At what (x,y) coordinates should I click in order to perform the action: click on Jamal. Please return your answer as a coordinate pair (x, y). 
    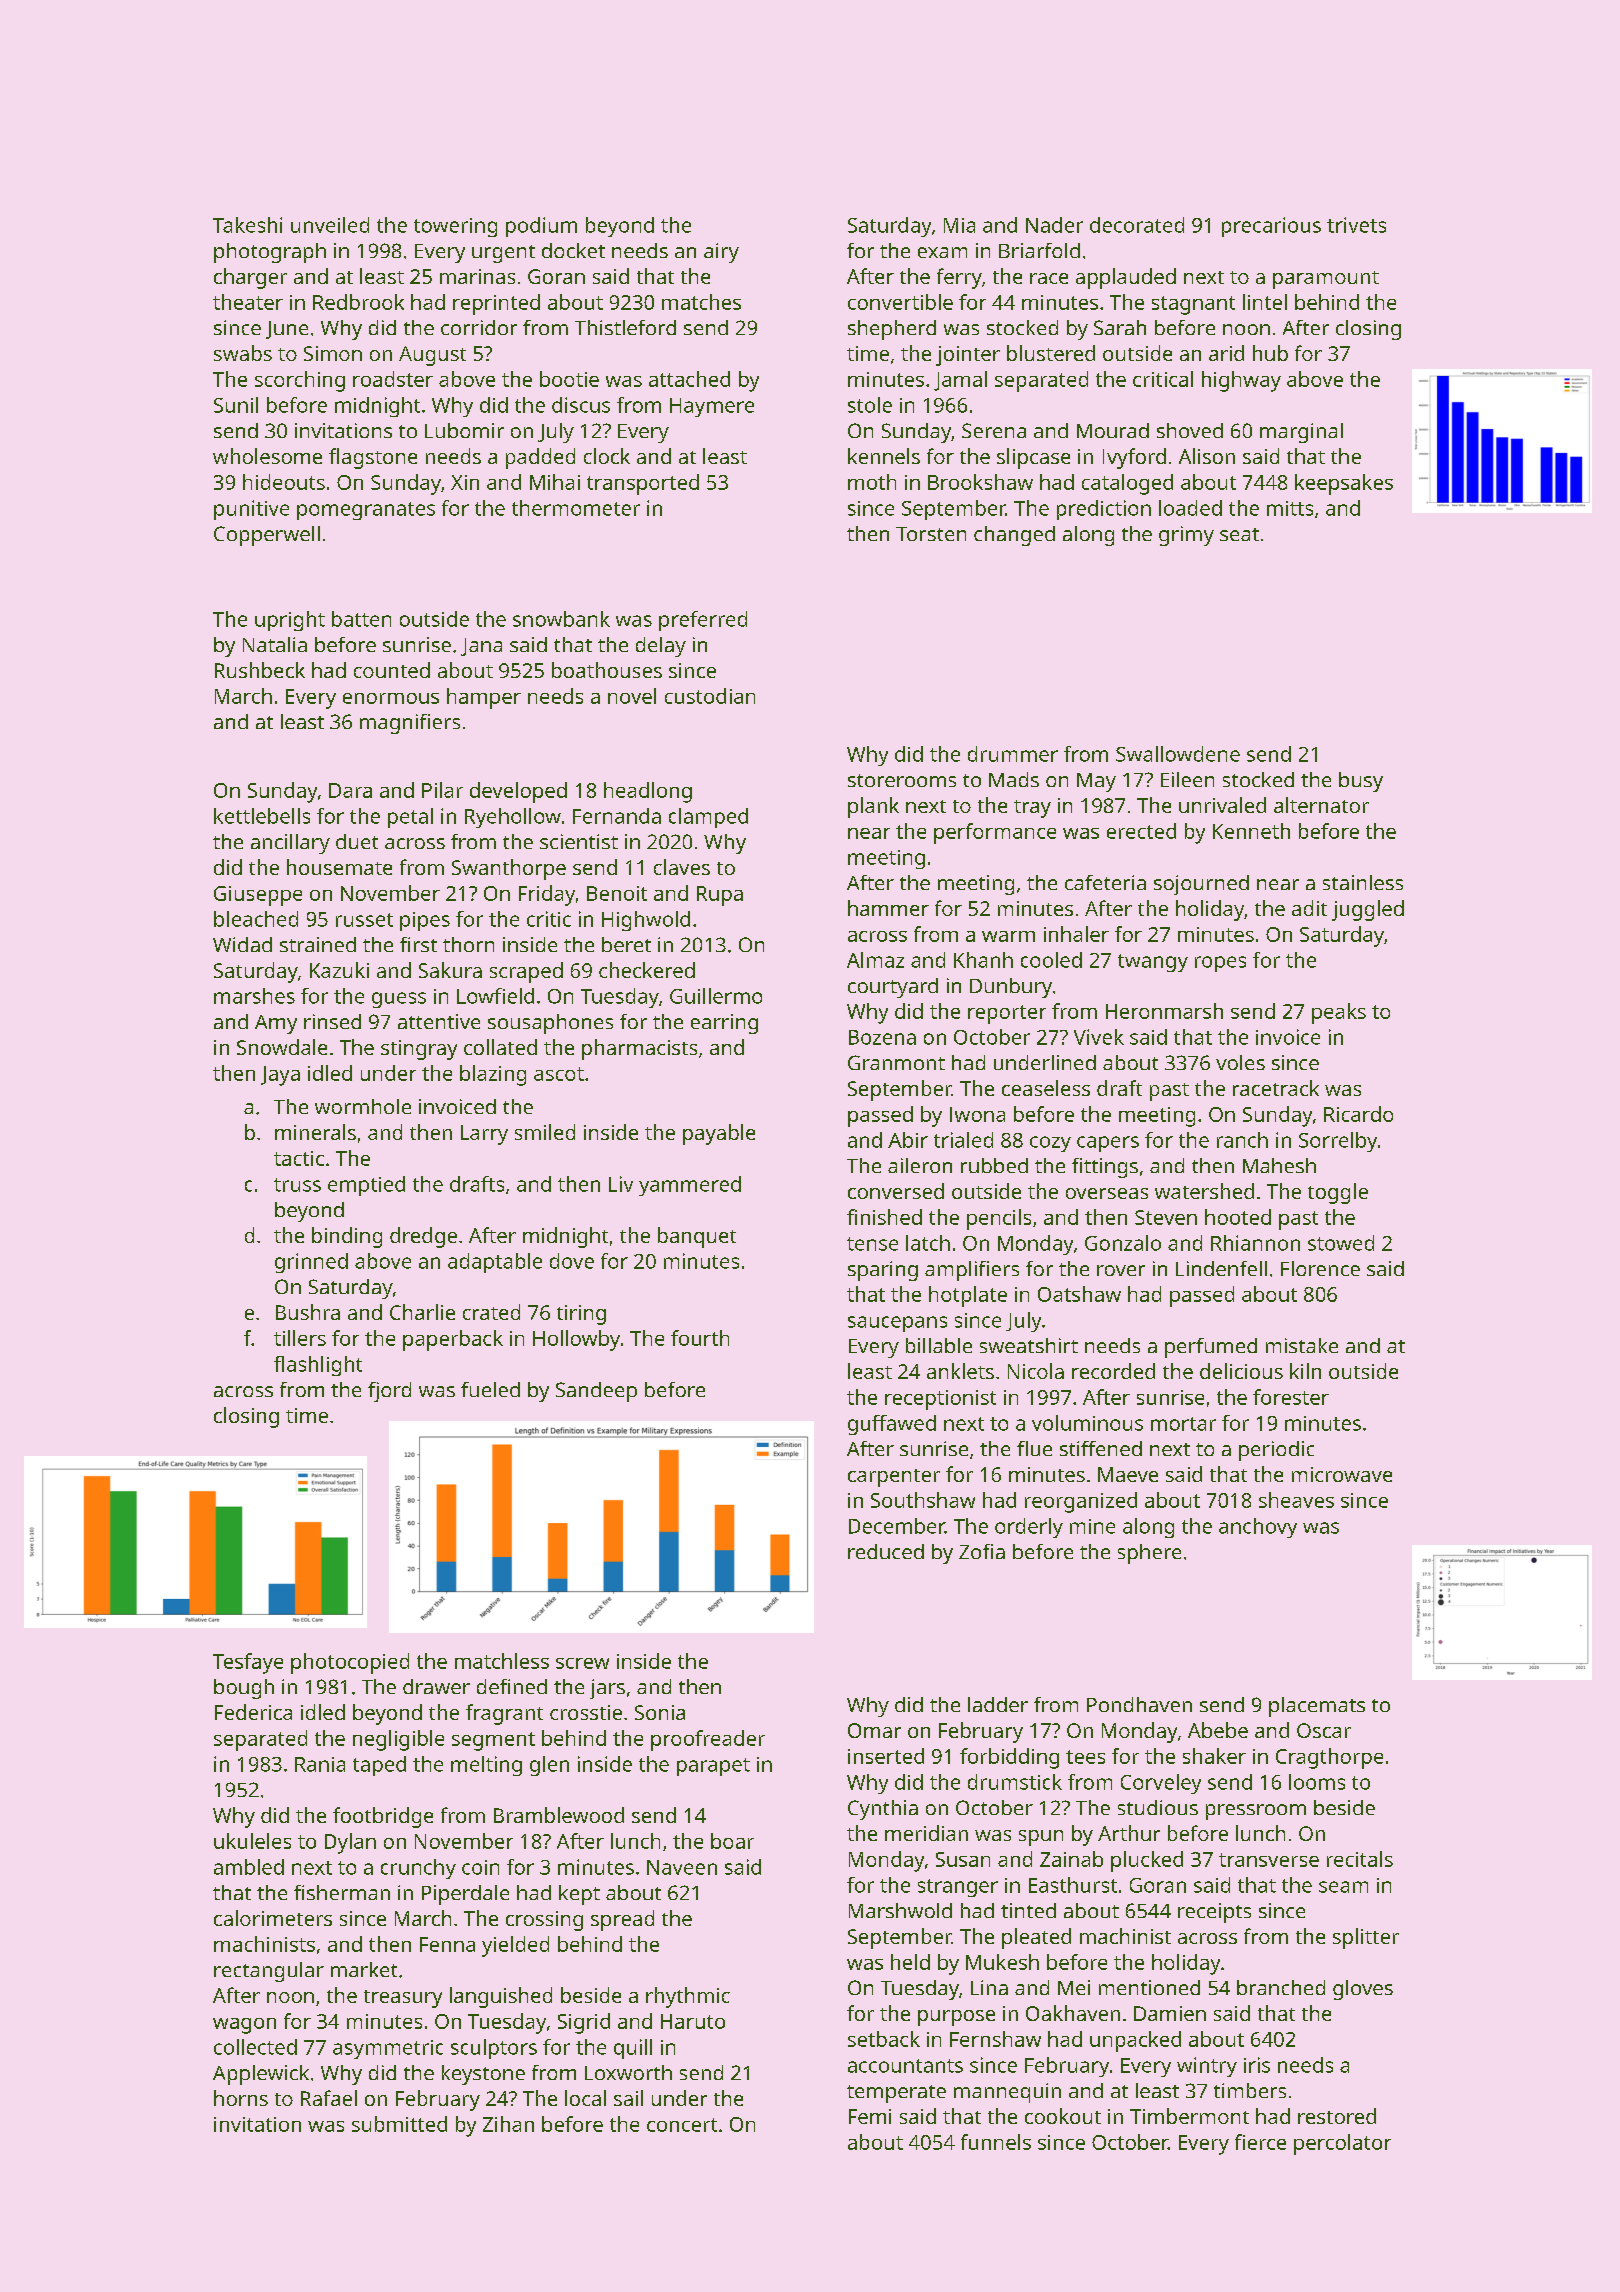
    Looking at the image, I should click on (960, 381).
